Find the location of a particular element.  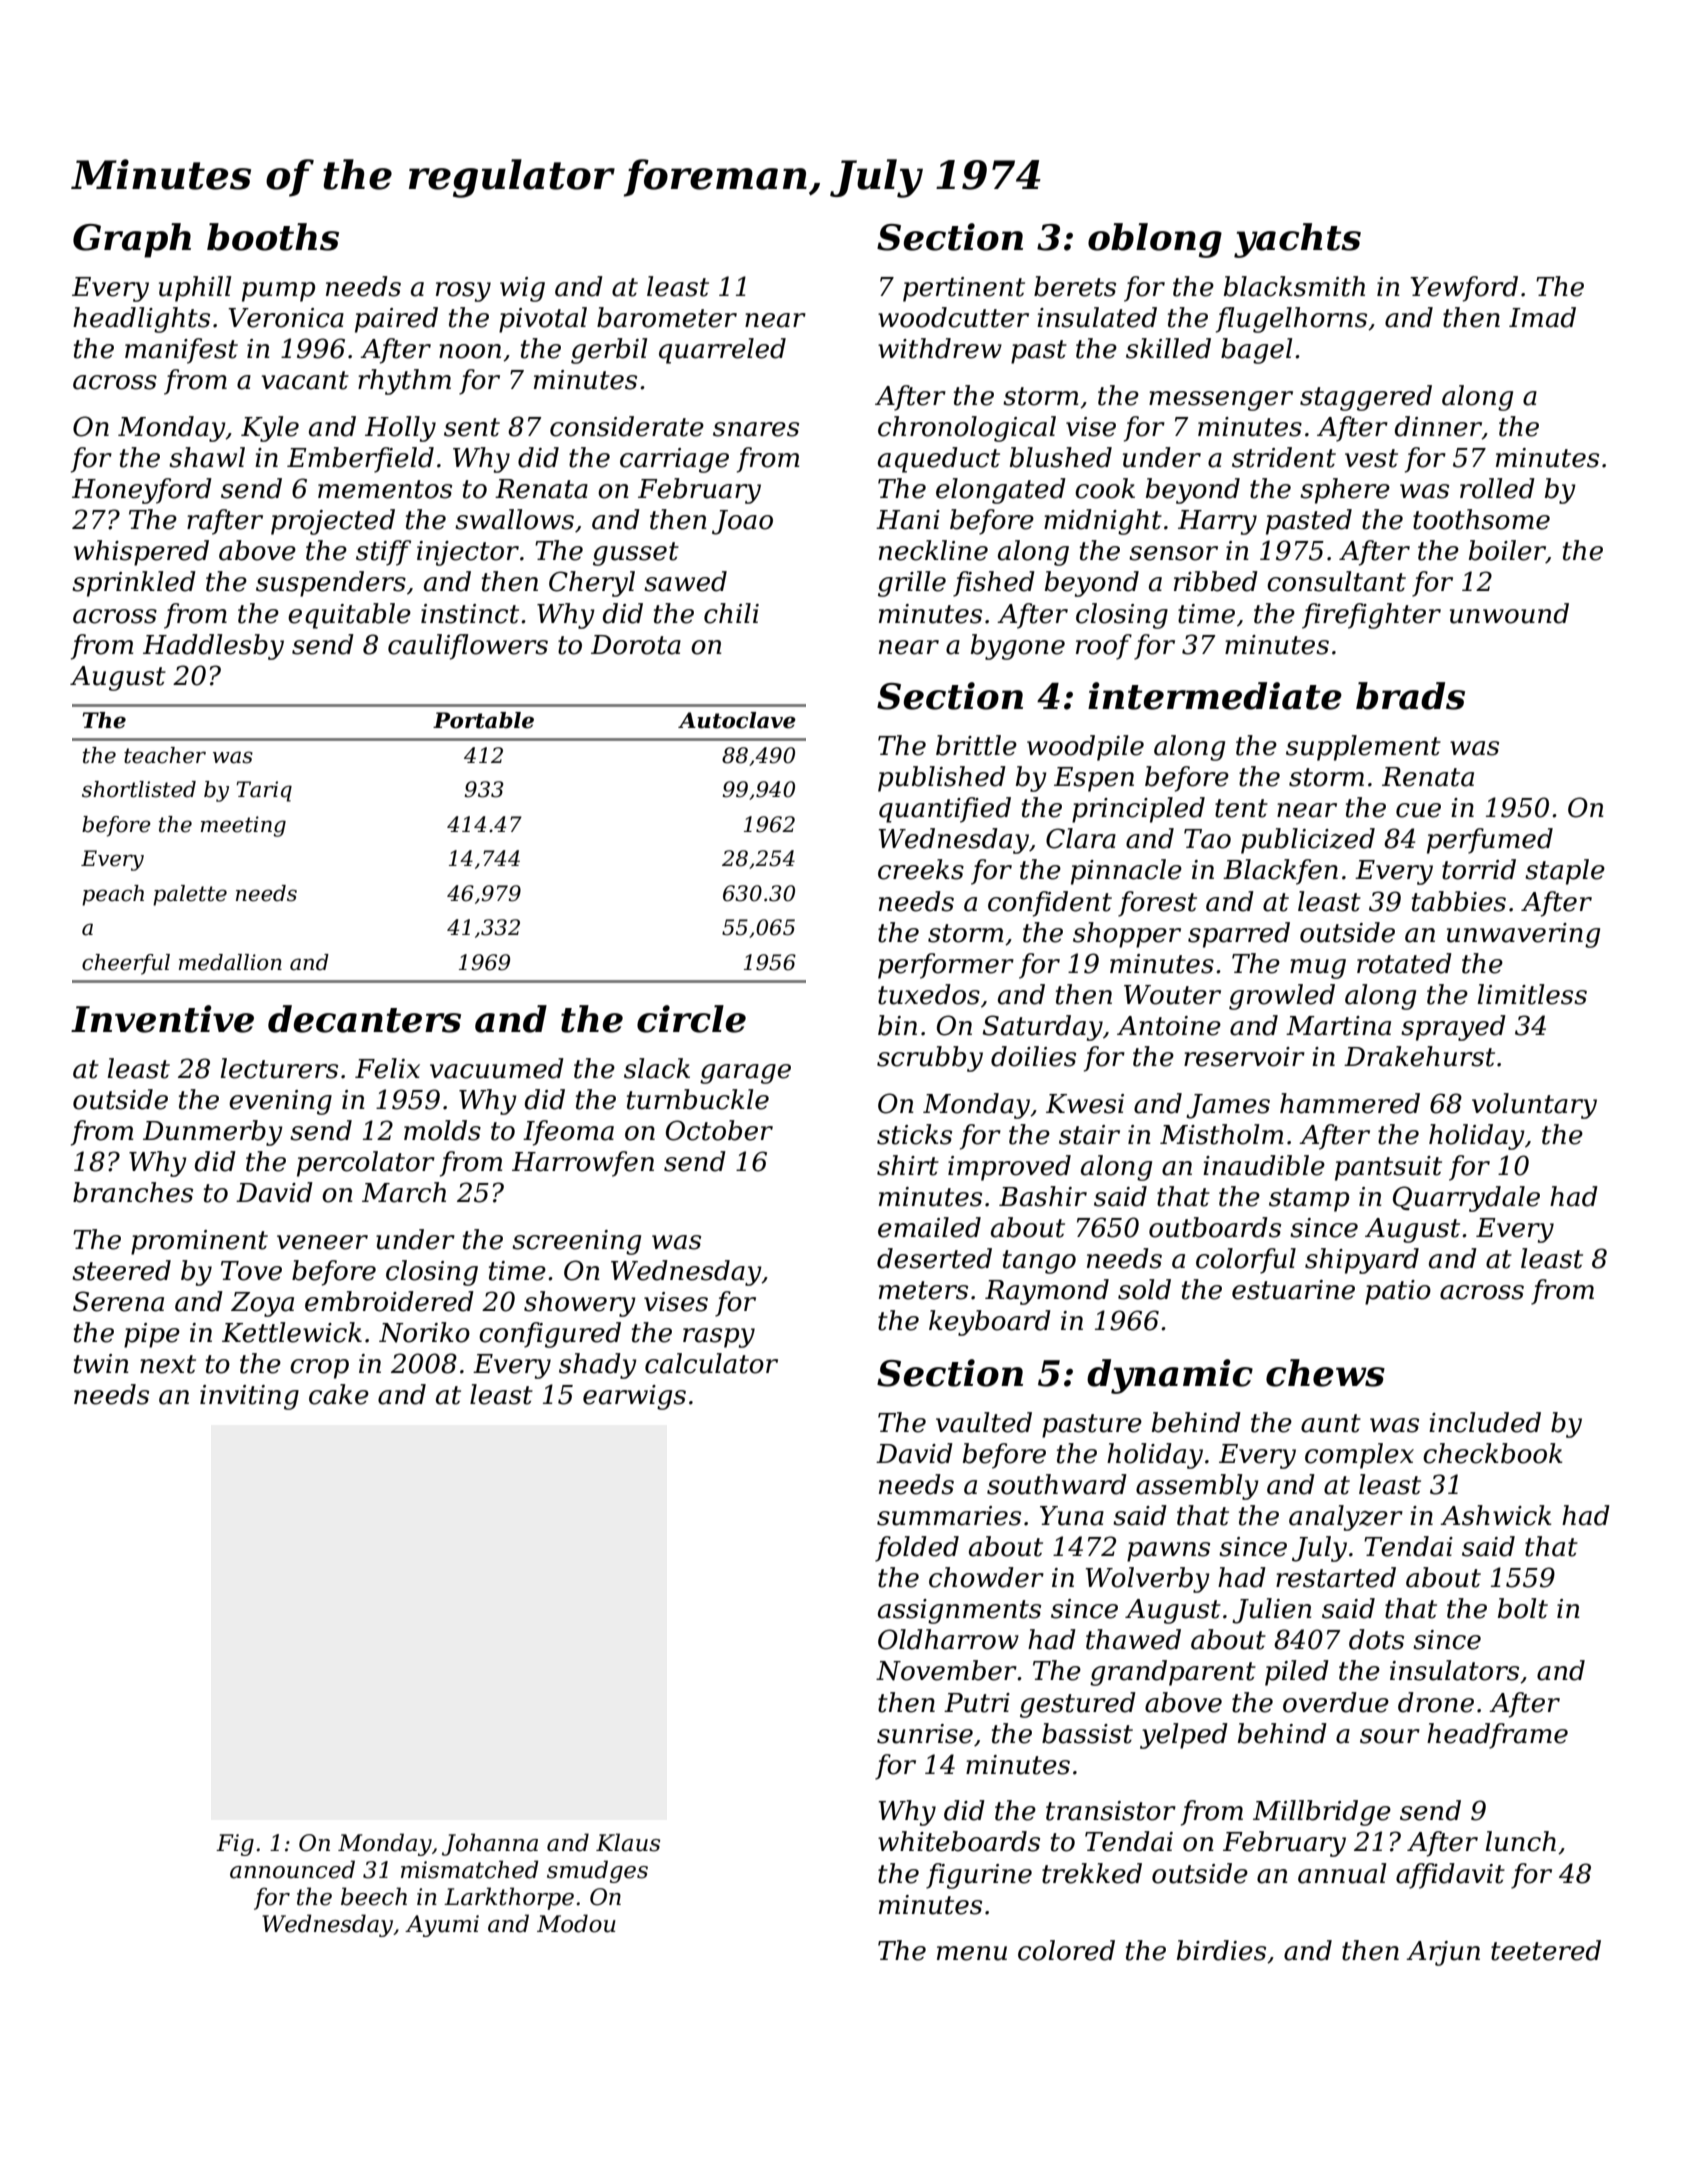

teacher is located at coordinates (165, 755).
